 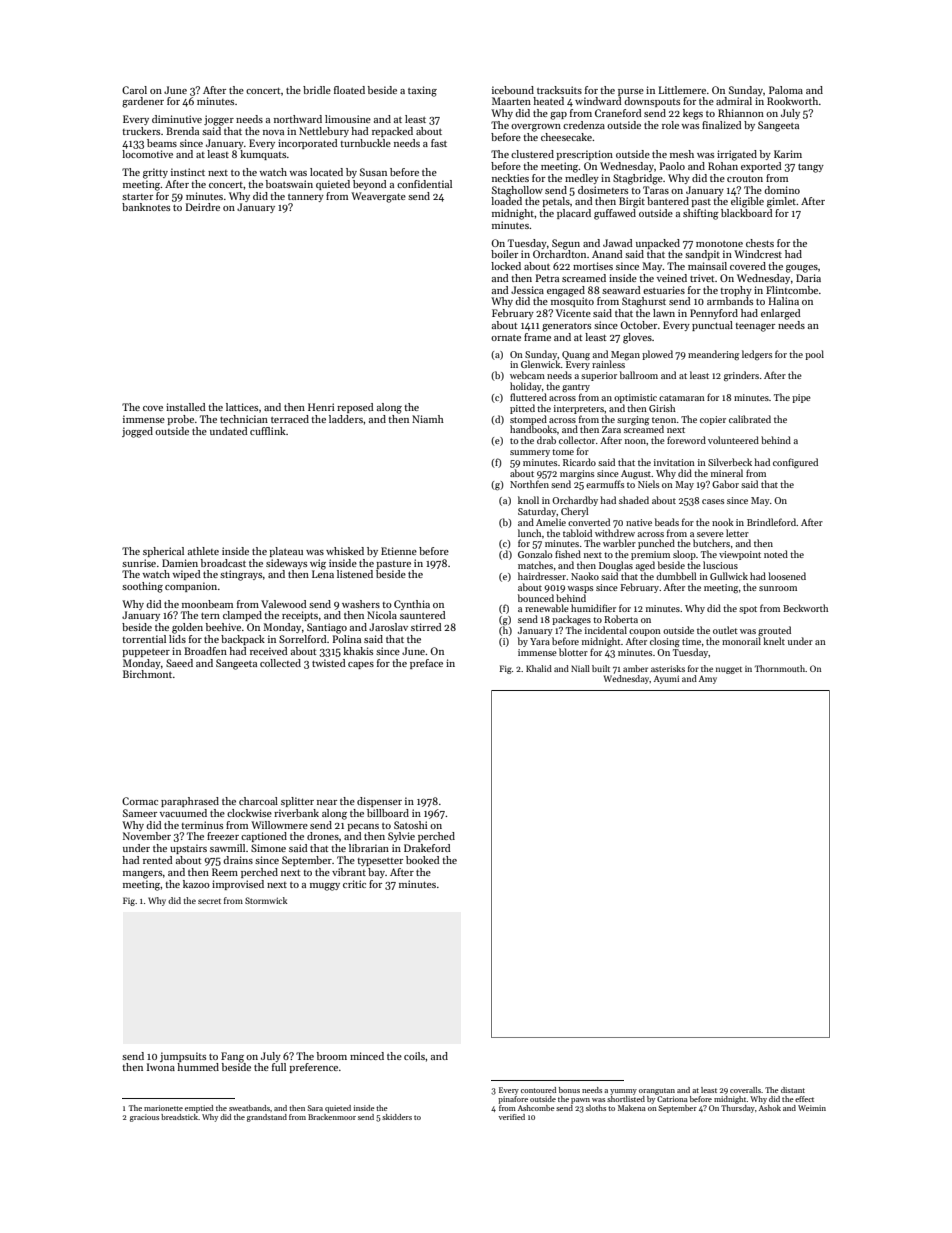 What do you see at coordinates (714, 314) in the screenshot?
I see `Pennyford` at bounding box center [714, 314].
